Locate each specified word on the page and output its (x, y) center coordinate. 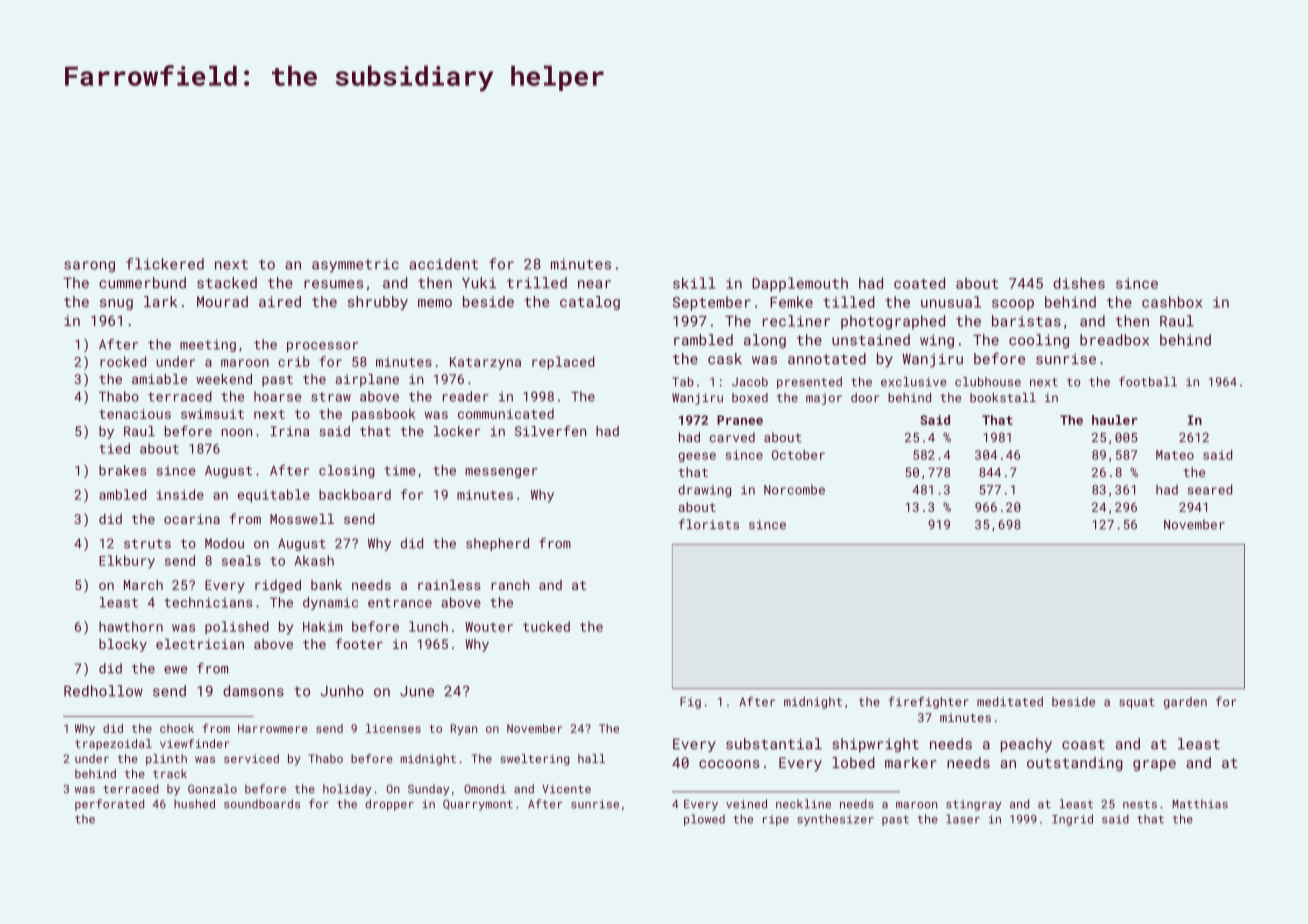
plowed (704, 820)
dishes (1079, 283)
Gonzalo (212, 789)
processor (322, 347)
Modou (224, 543)
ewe (175, 670)
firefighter (929, 702)
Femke (791, 302)
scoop (1013, 305)
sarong (89, 267)
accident (443, 264)
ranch (510, 585)
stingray (974, 805)
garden (1185, 703)
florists (709, 524)
